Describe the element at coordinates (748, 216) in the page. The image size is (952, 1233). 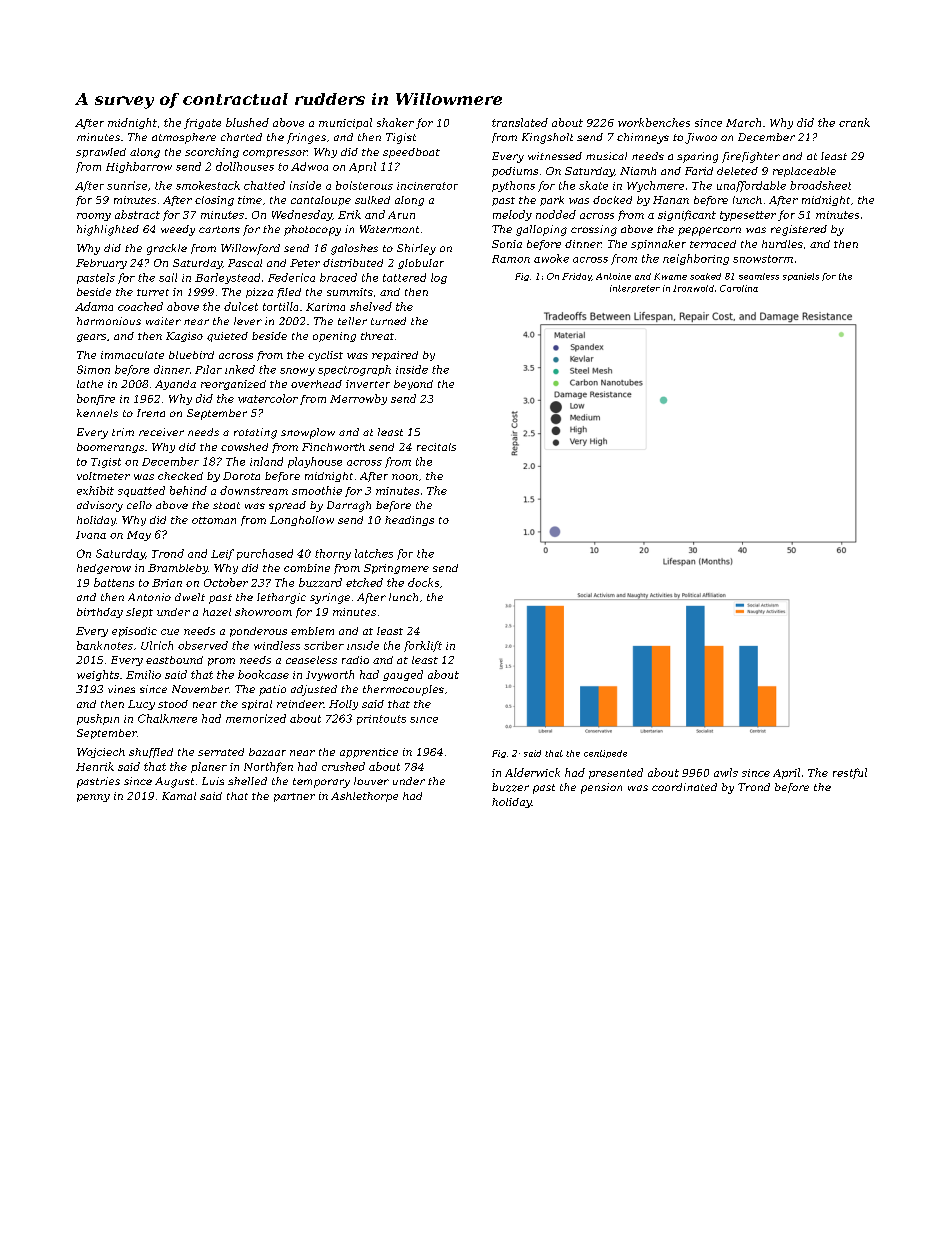
I see `typesetter` at that location.
